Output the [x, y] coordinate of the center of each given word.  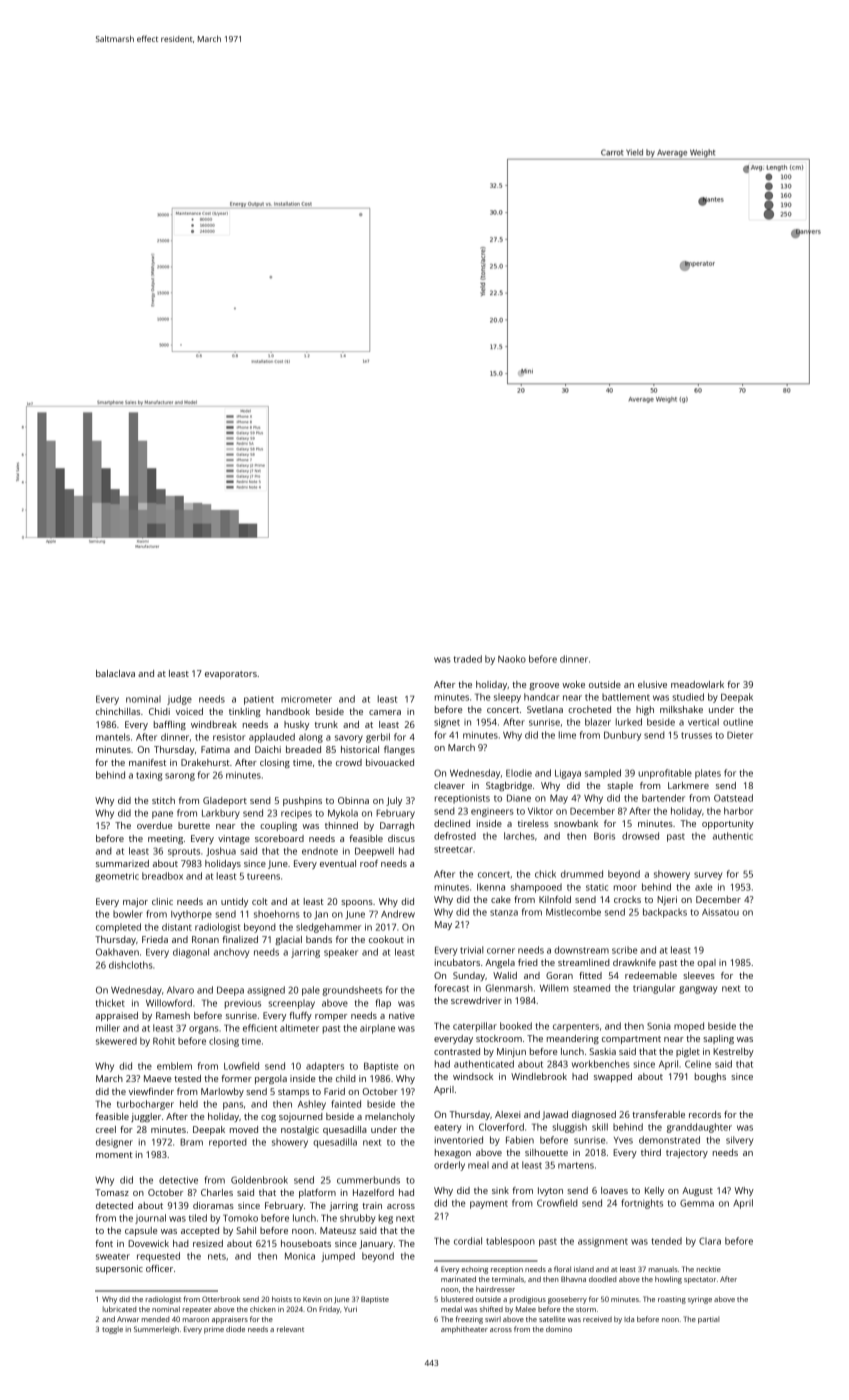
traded [468, 659]
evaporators [231, 675]
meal [478, 1165]
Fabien [520, 1140]
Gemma [697, 1203]
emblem [174, 1066]
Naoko [512, 659]
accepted [200, 1231]
